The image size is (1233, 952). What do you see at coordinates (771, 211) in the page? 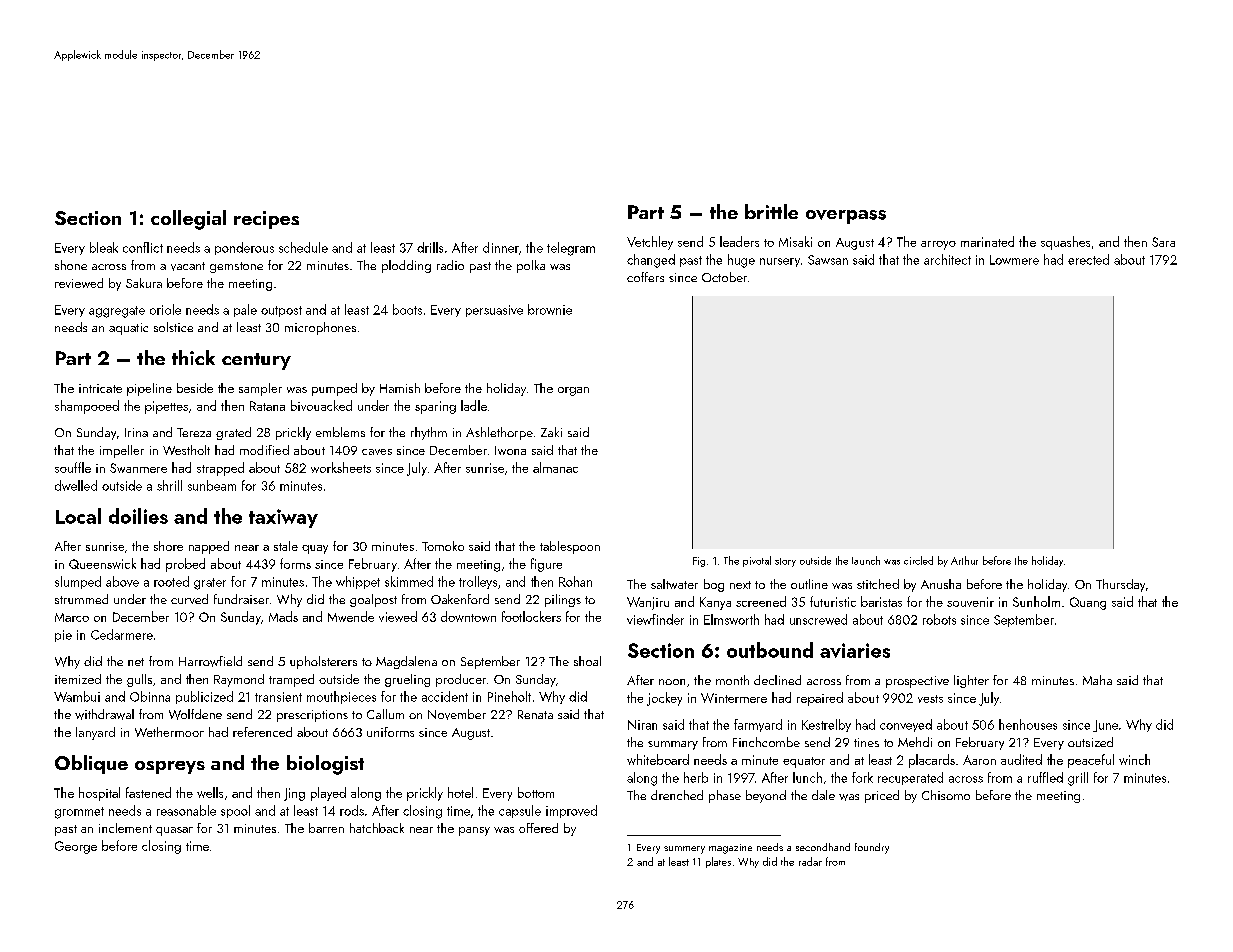
I see `brittle` at bounding box center [771, 211].
